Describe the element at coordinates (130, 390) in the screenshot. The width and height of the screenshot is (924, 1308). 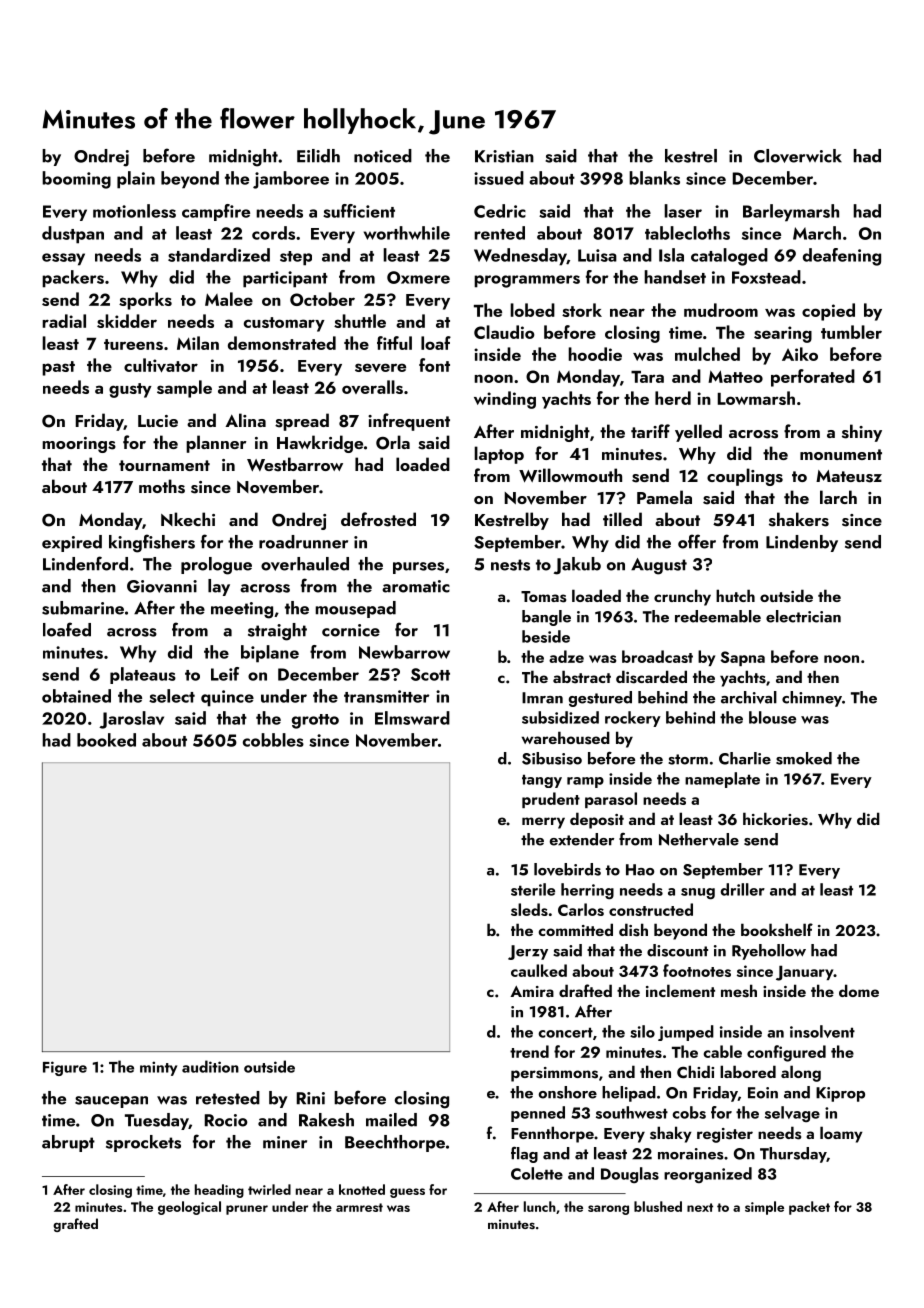
I see `gusty` at that location.
